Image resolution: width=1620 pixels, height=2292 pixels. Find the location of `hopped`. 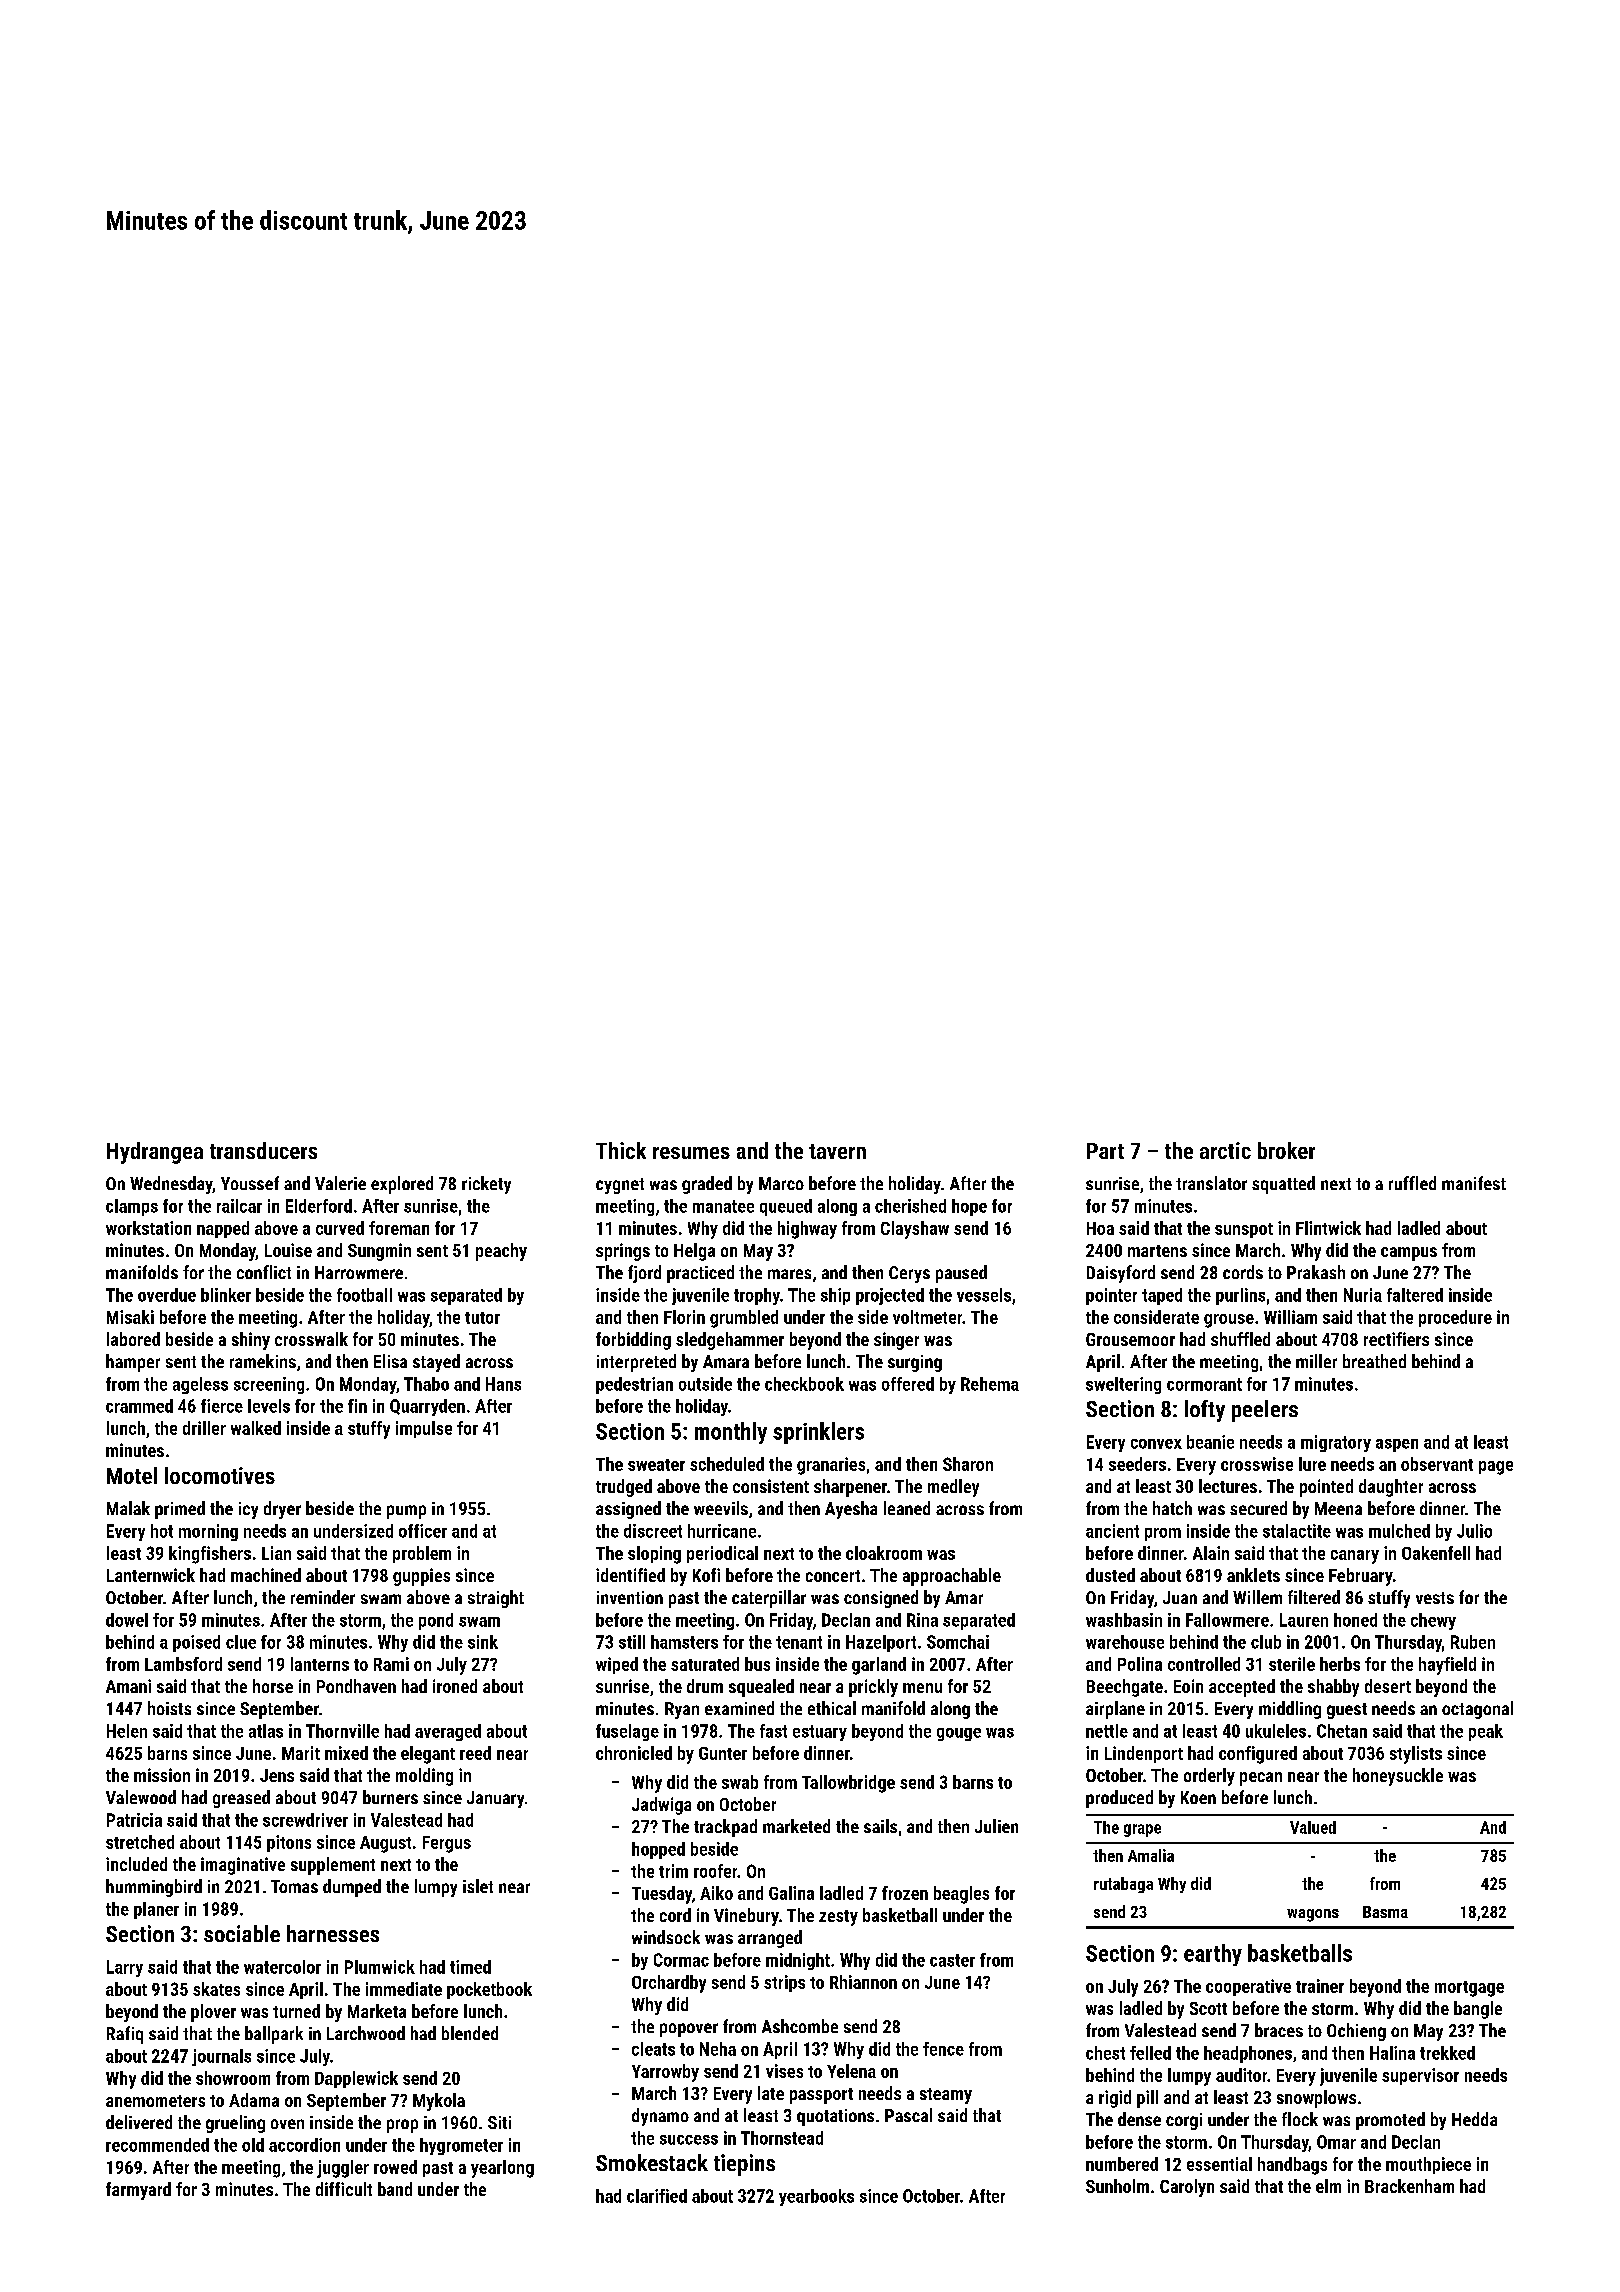

hopped is located at coordinates (658, 1850).
